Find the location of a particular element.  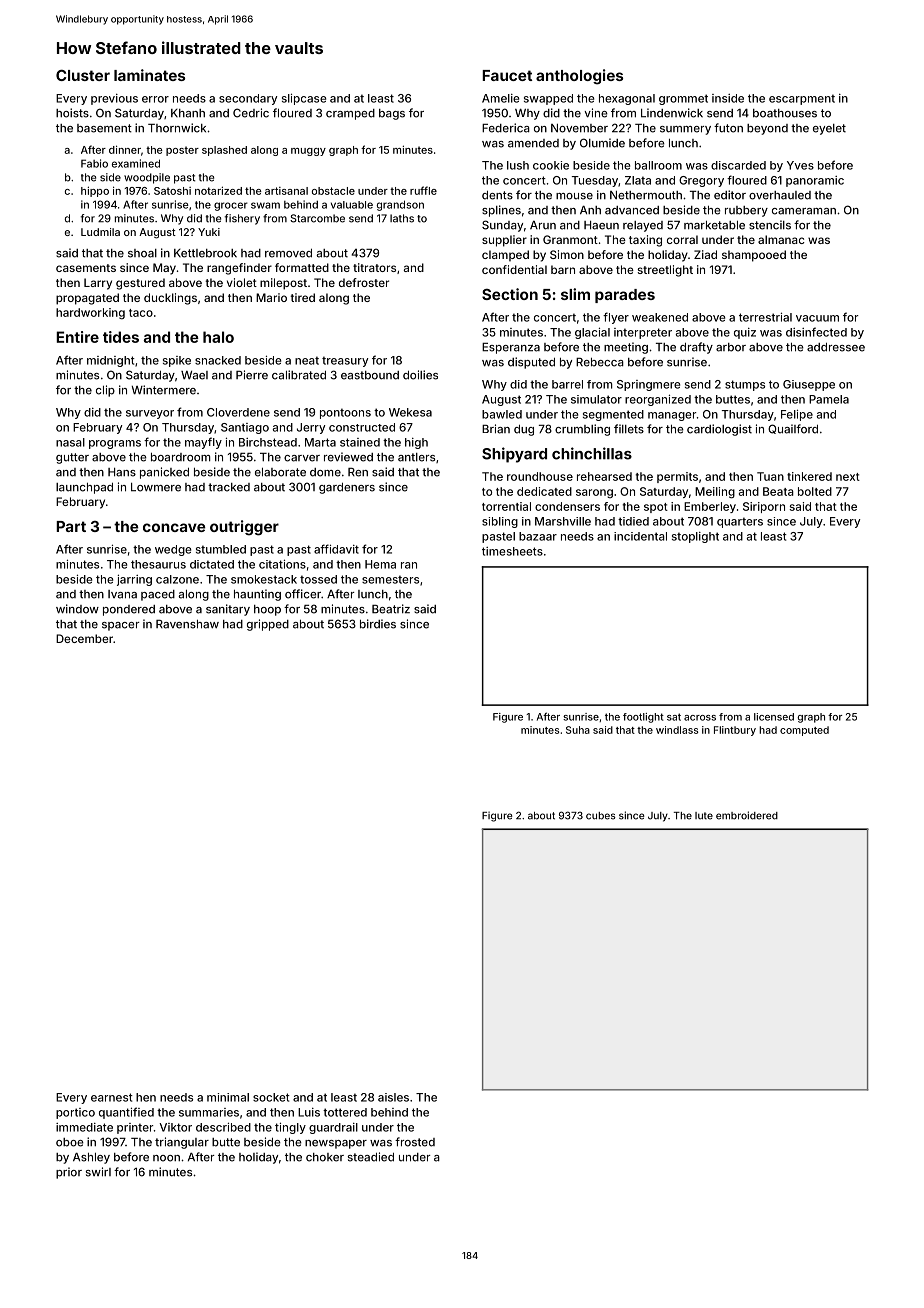

stencils is located at coordinates (770, 225).
